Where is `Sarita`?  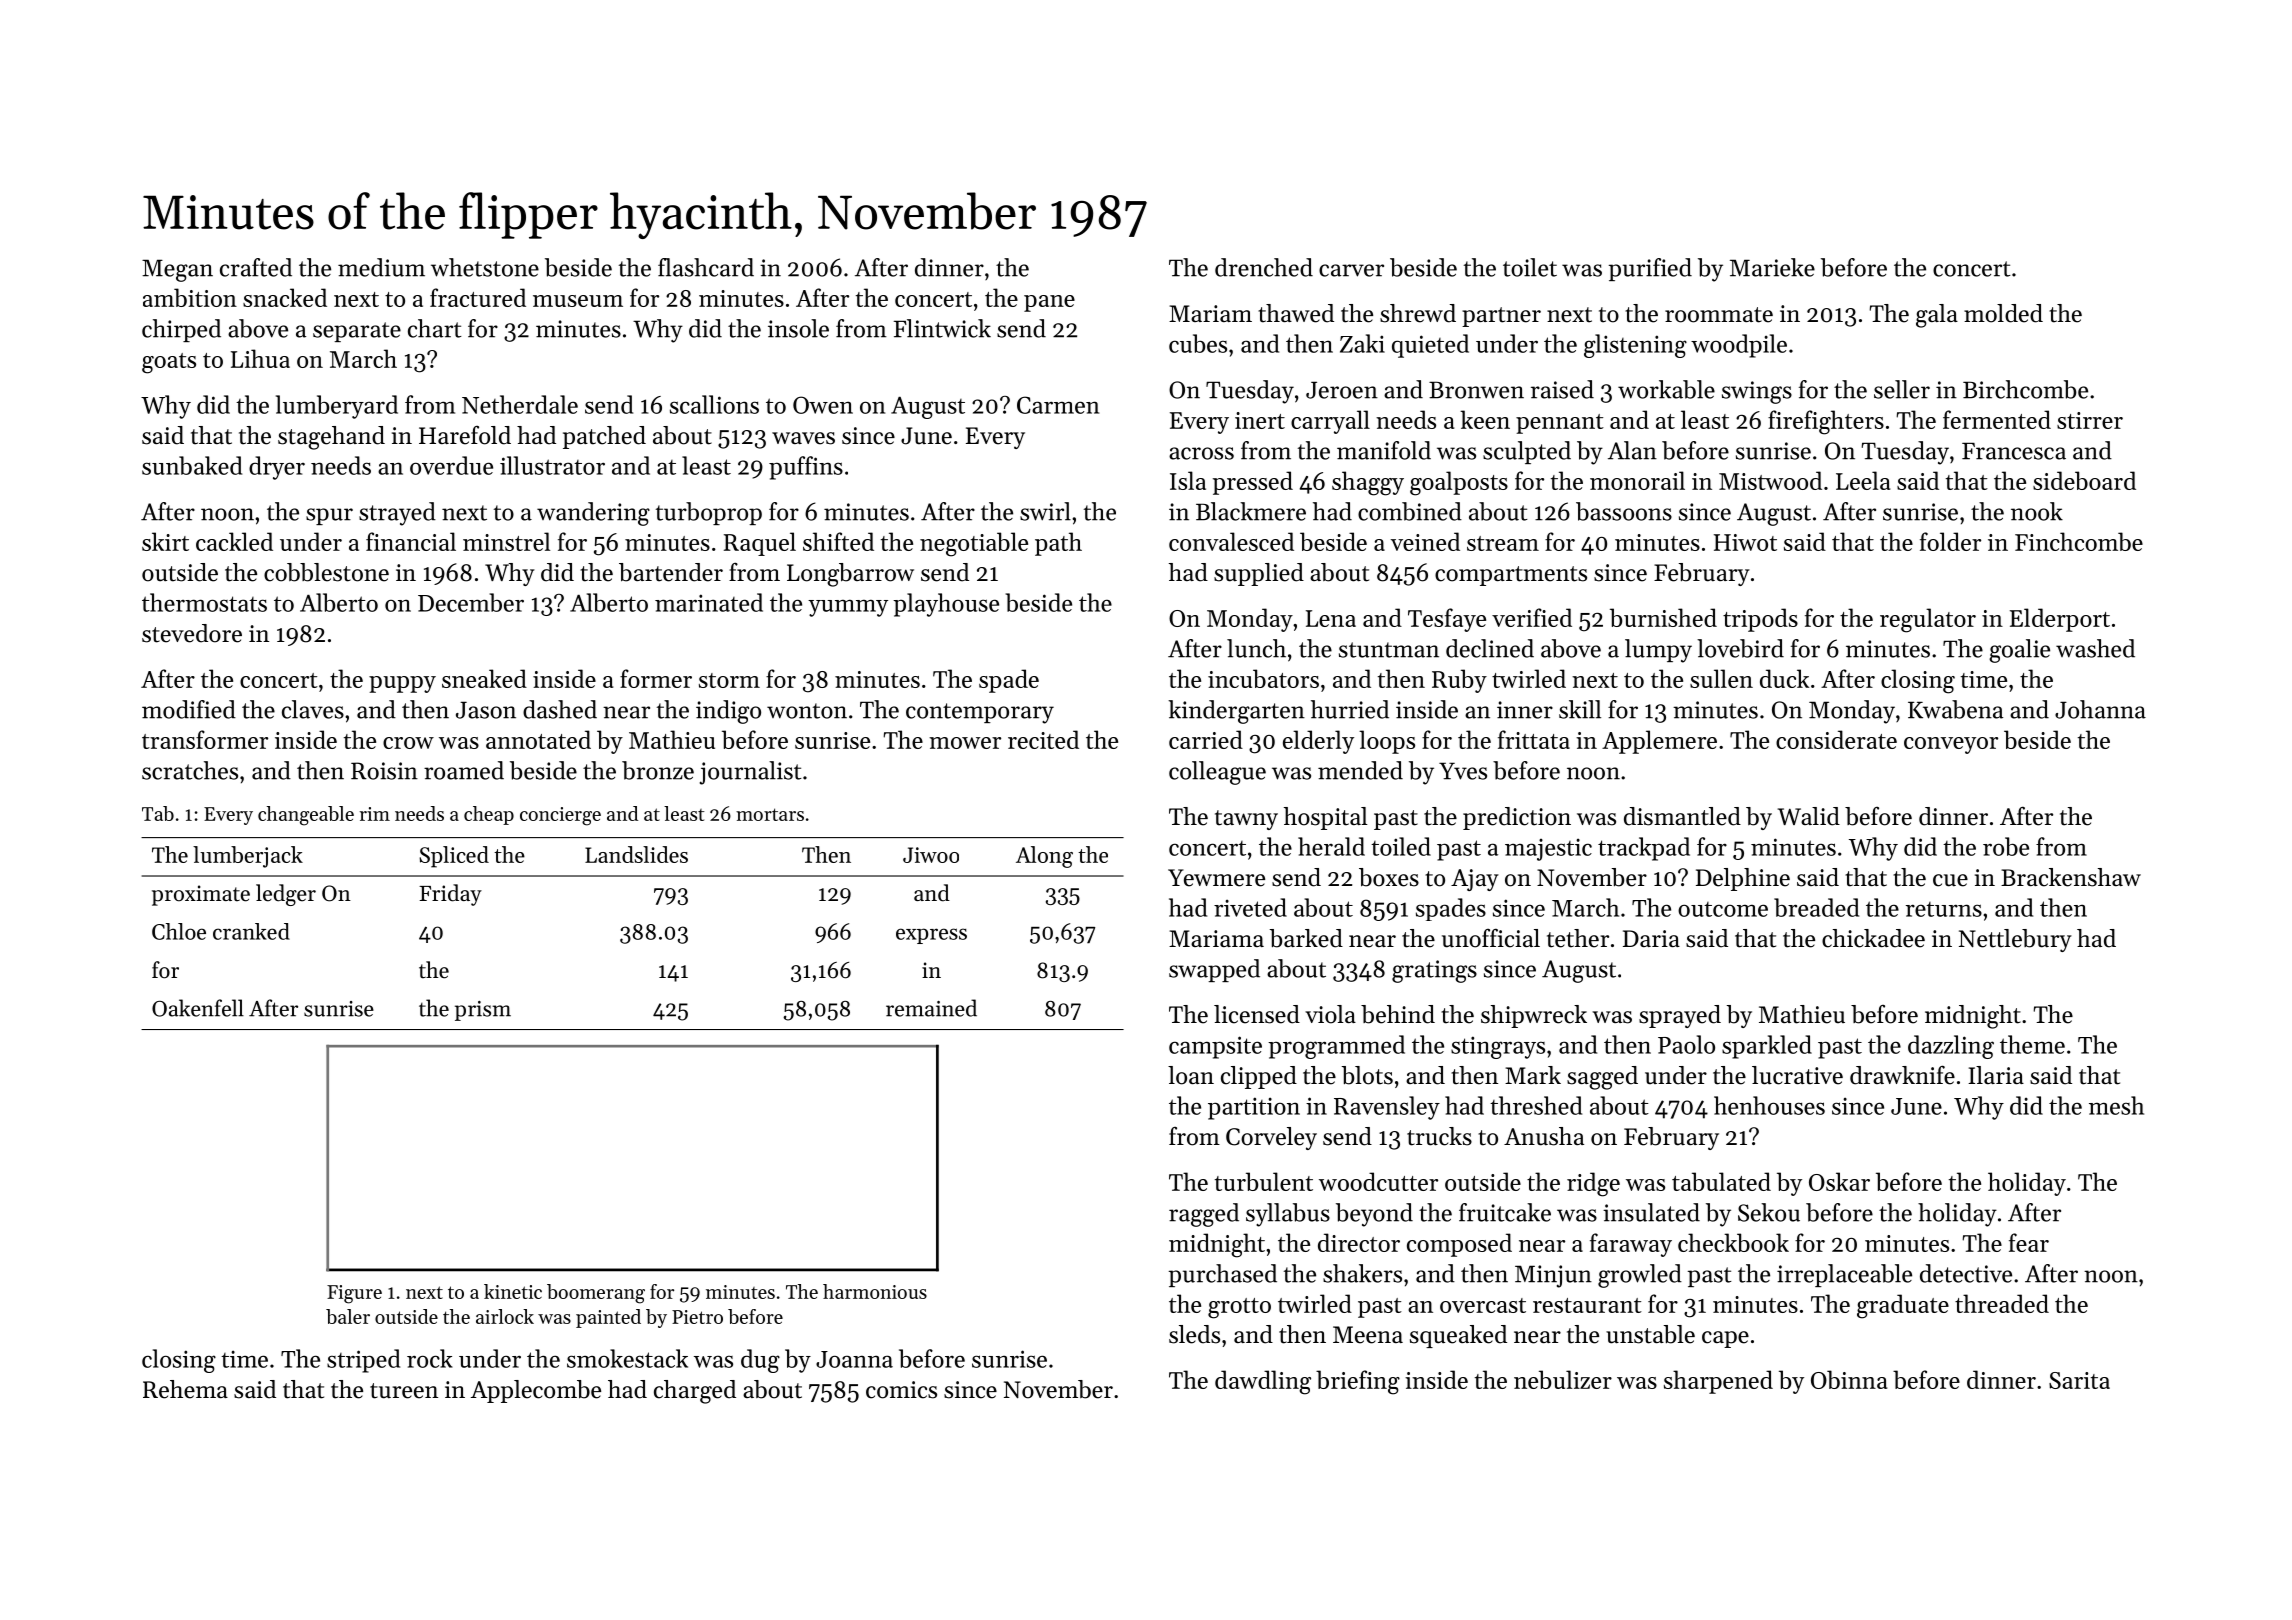
Sarita is located at coordinates (2079, 1380).
